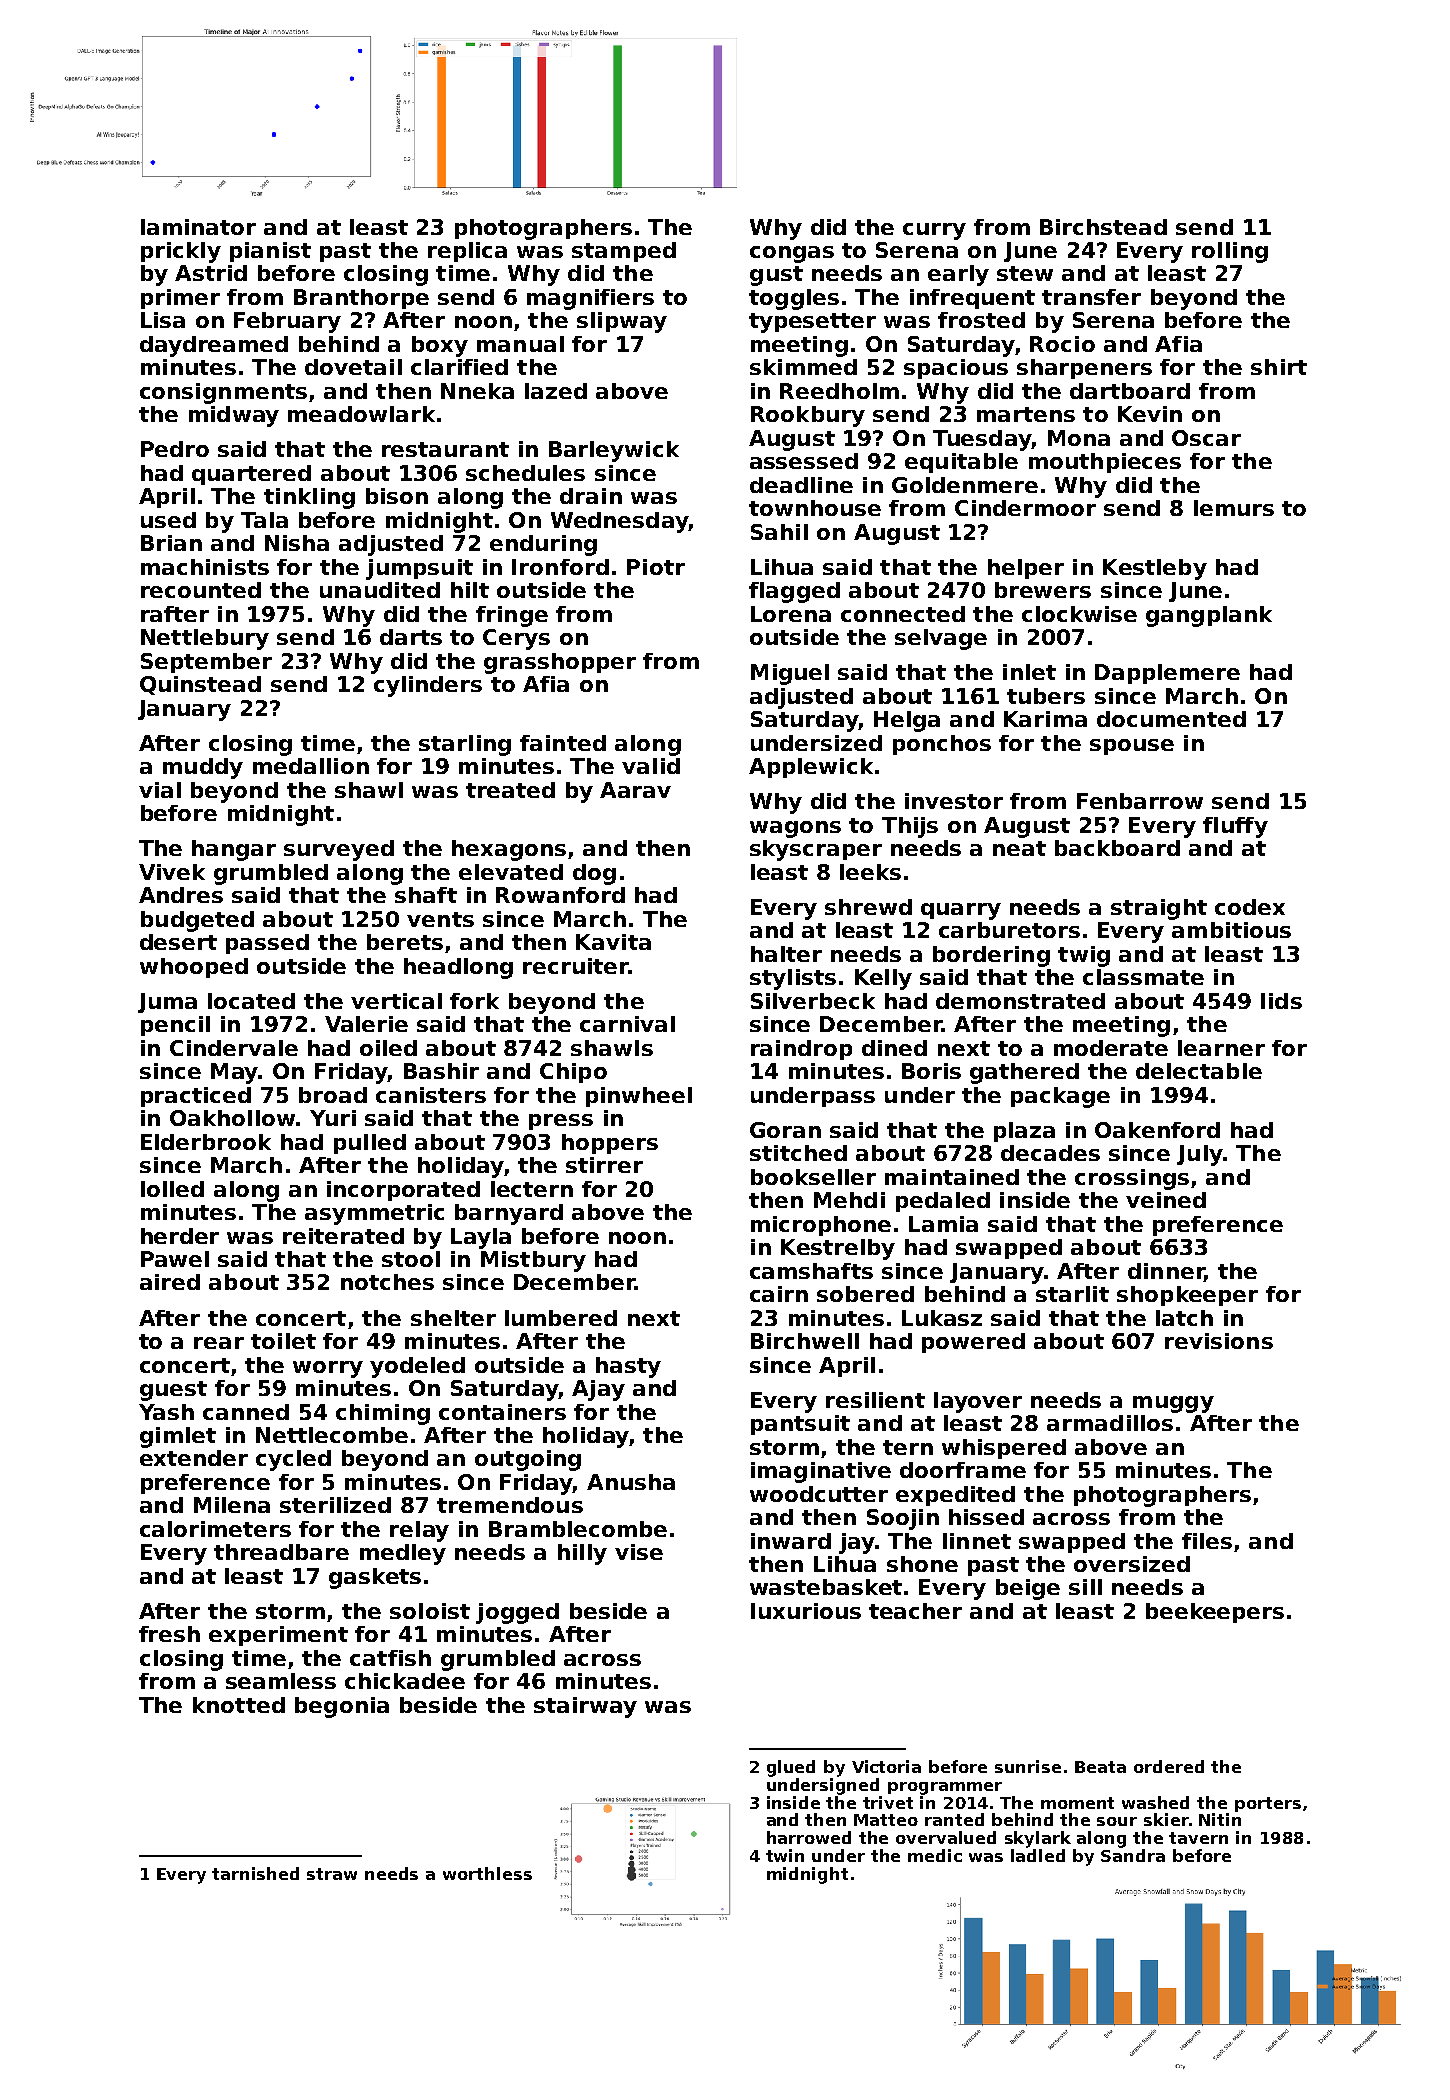  I want to click on stamped, so click(624, 252).
